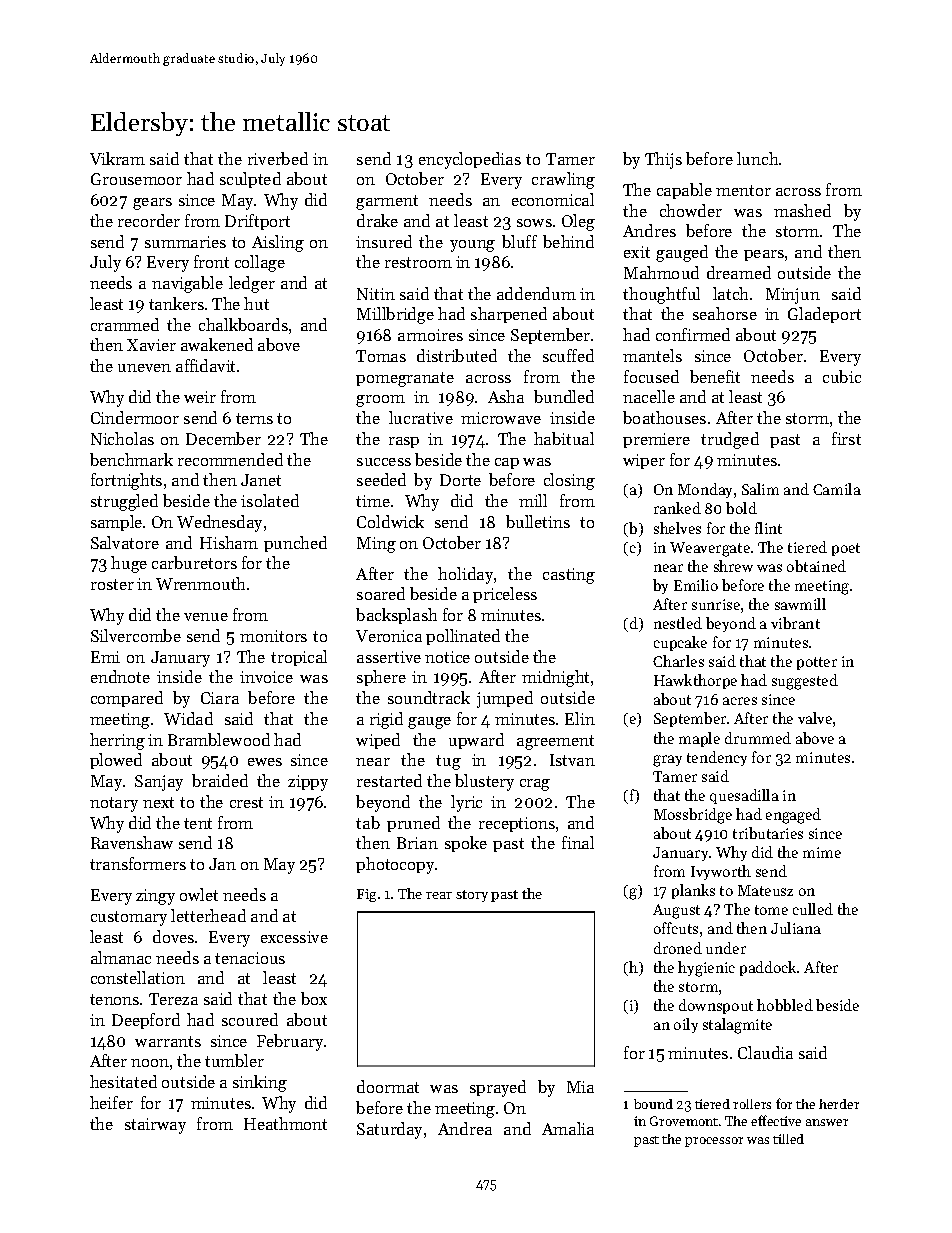 The height and width of the document is (1233, 952). I want to click on answer, so click(827, 1122).
